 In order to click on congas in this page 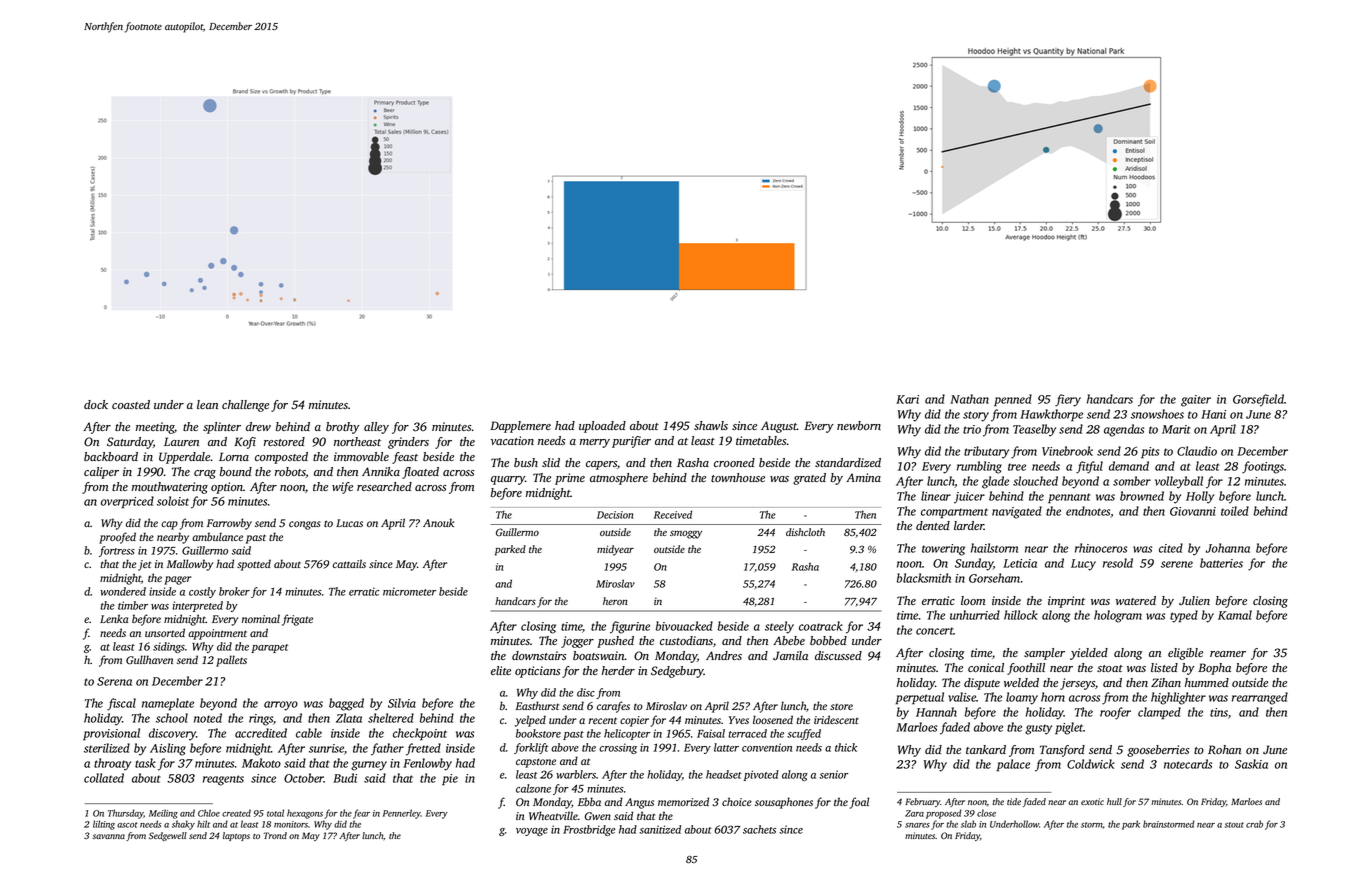, I will do `click(305, 525)`.
